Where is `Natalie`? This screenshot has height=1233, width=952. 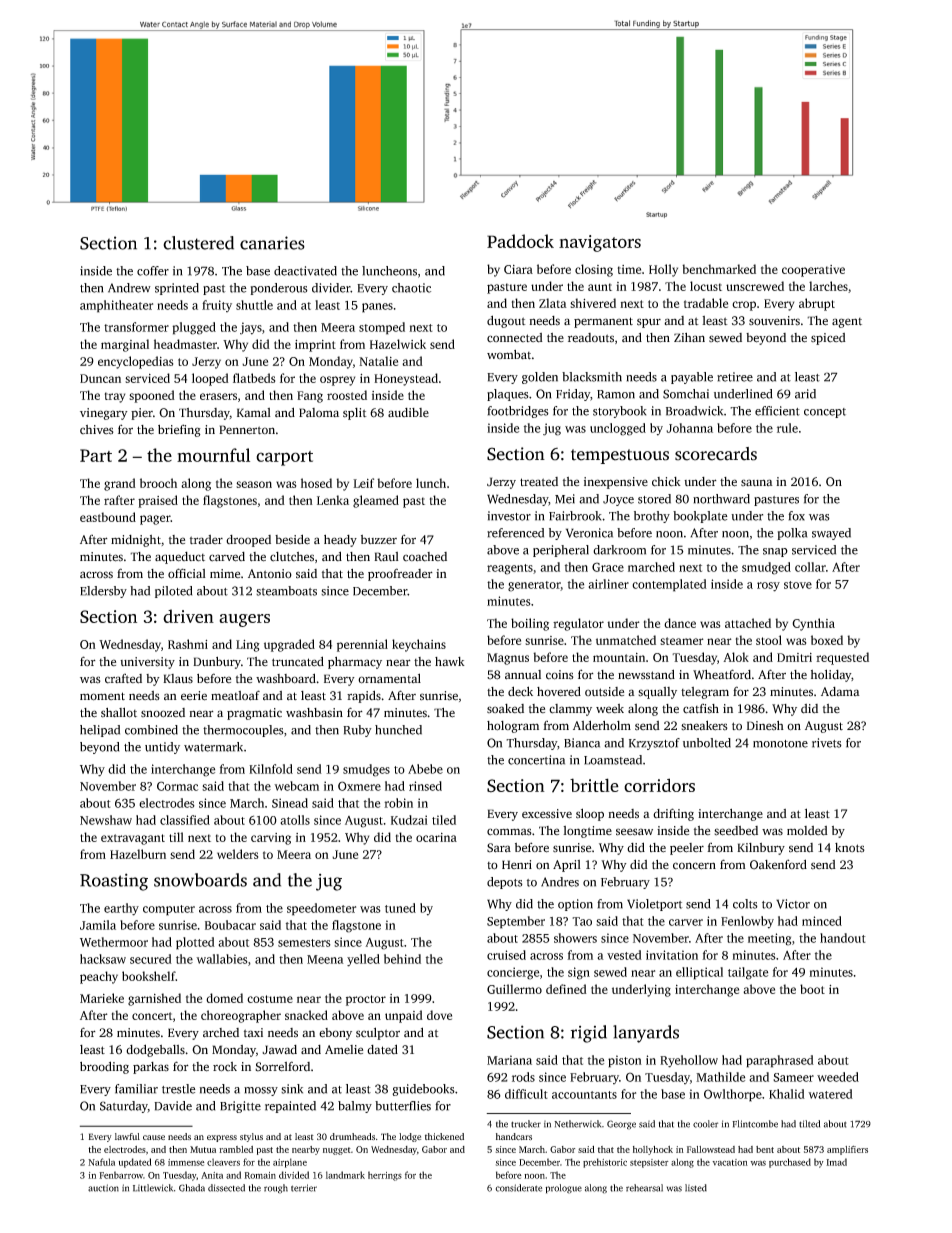
Natalie is located at coordinates (378, 361).
